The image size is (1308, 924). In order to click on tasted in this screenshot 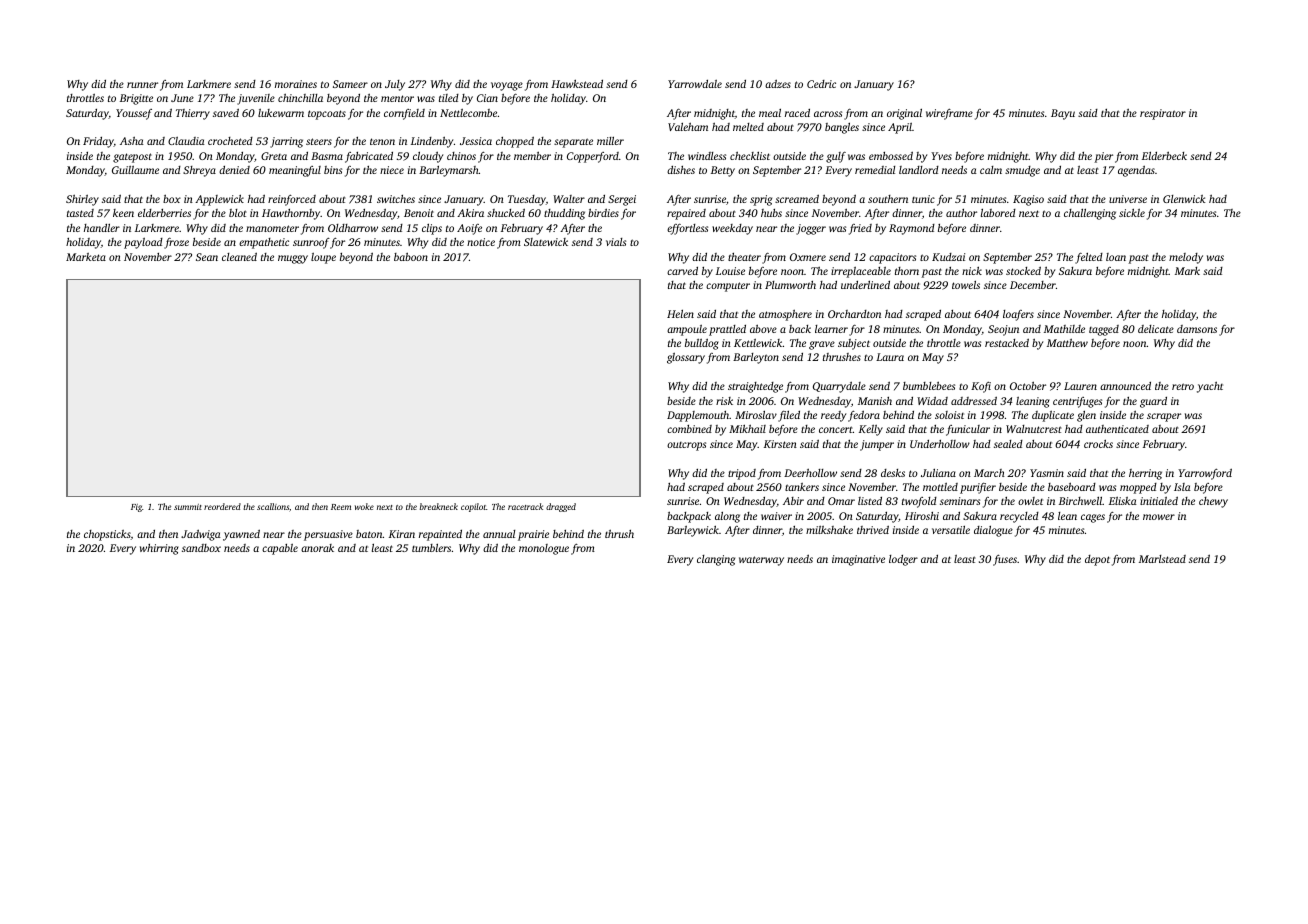, I will do `click(80, 213)`.
